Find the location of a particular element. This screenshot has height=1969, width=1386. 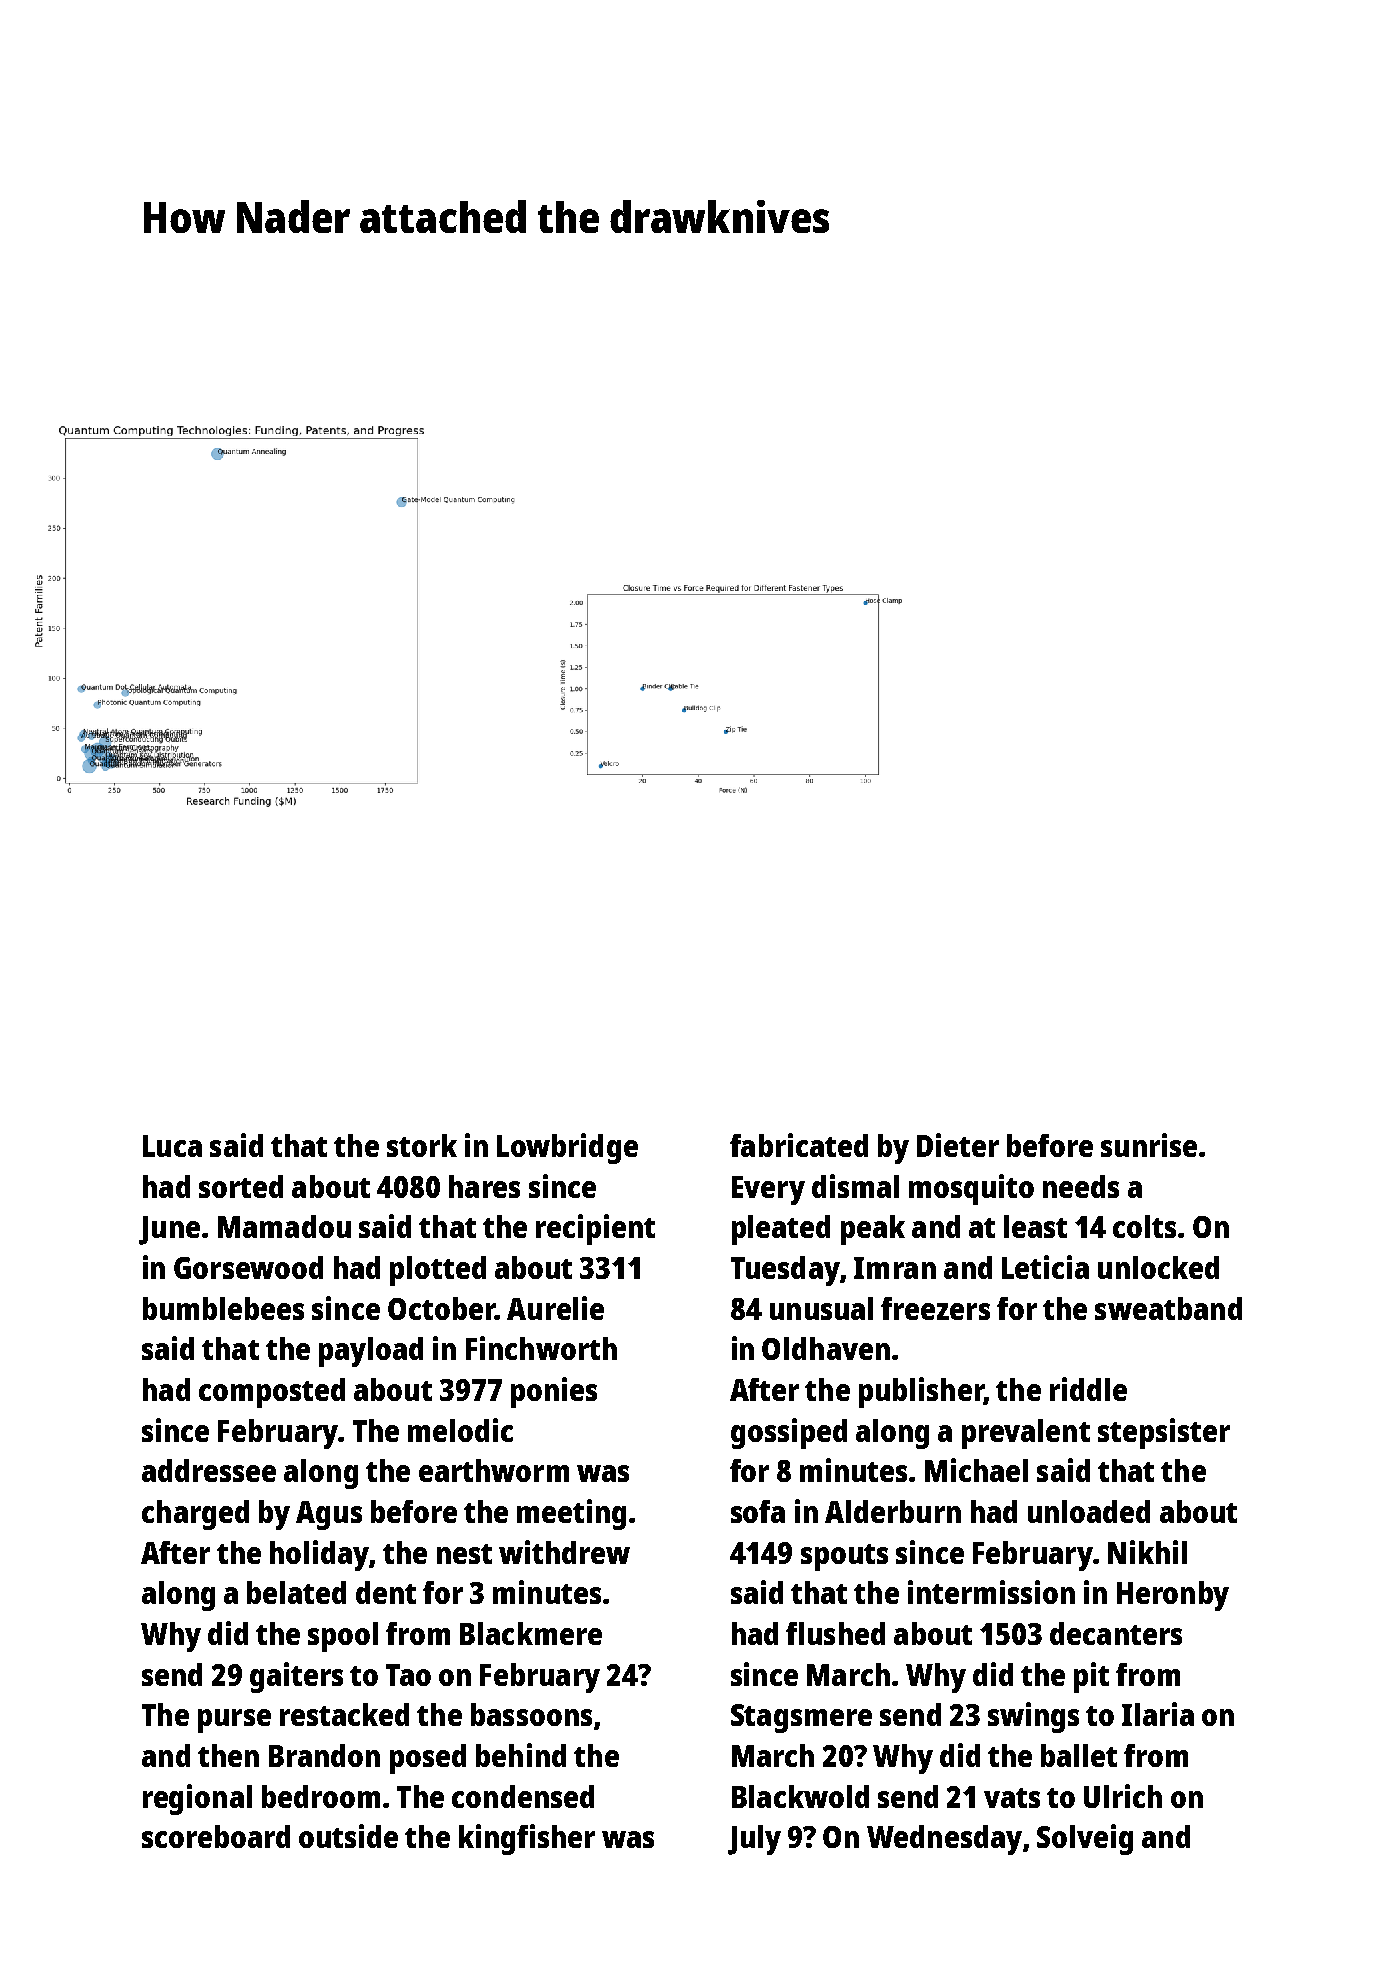

kingfisher is located at coordinates (527, 1839).
